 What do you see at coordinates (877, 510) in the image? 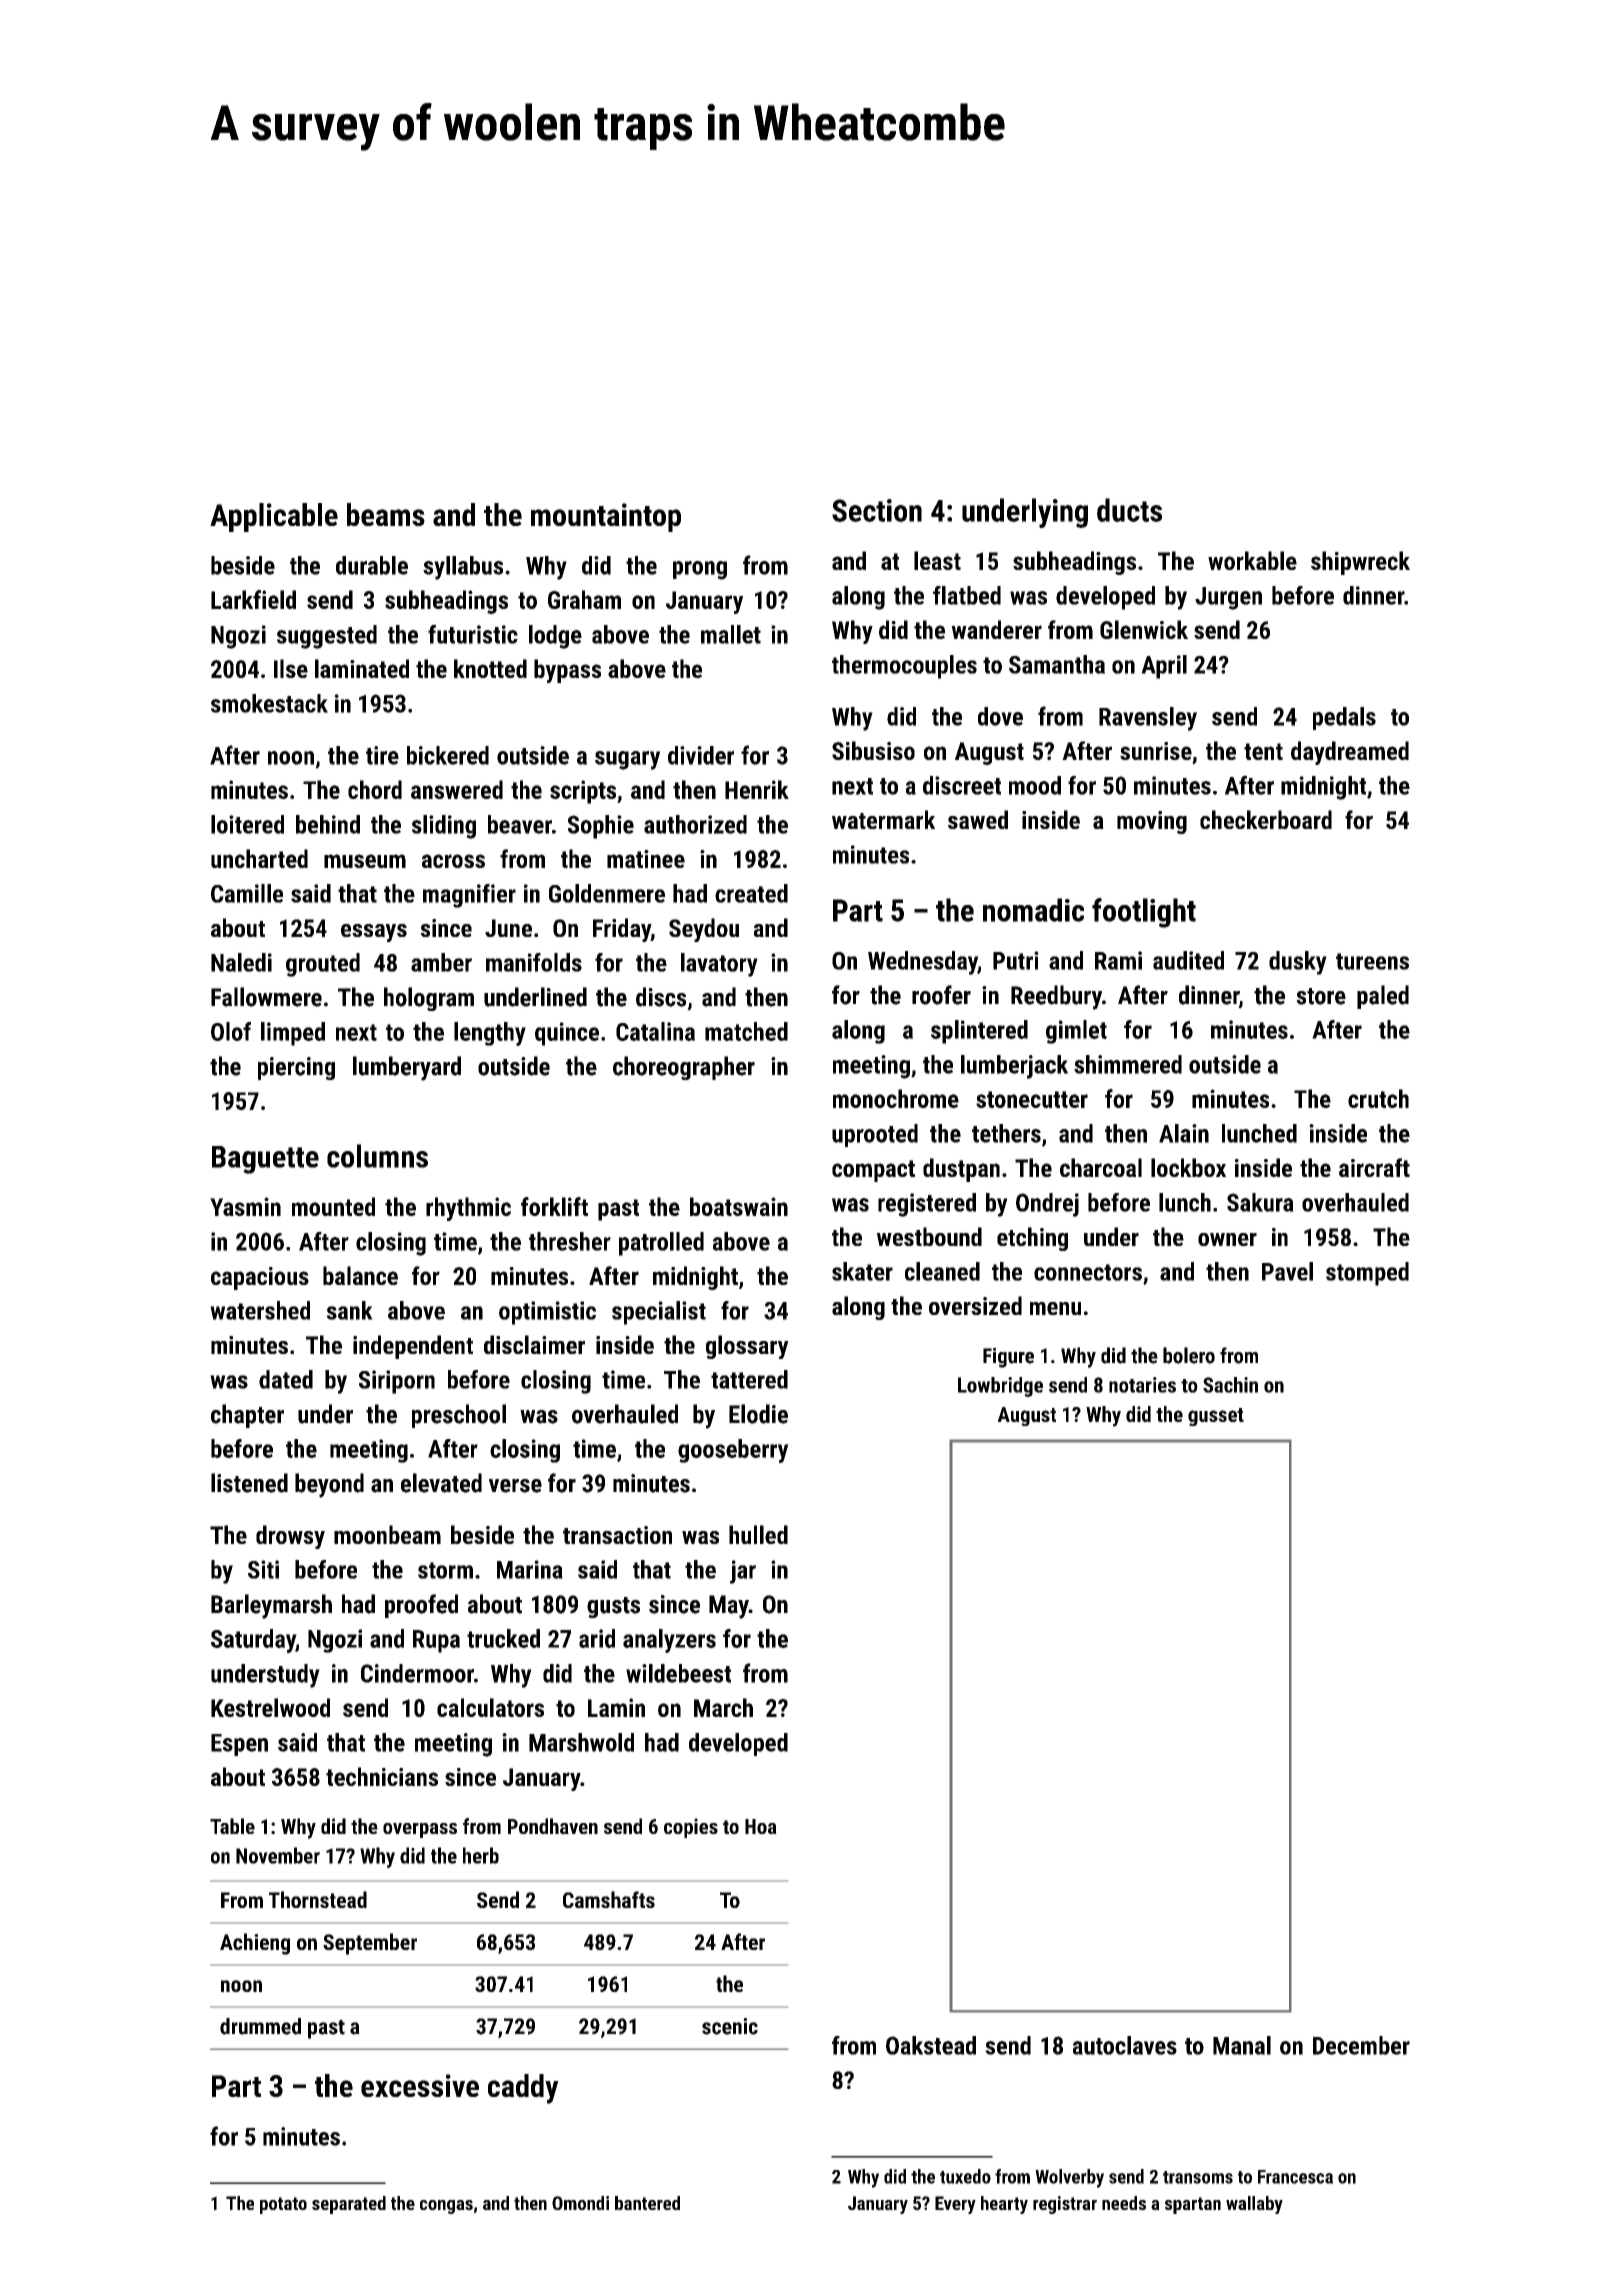
I see `Section` at bounding box center [877, 510].
